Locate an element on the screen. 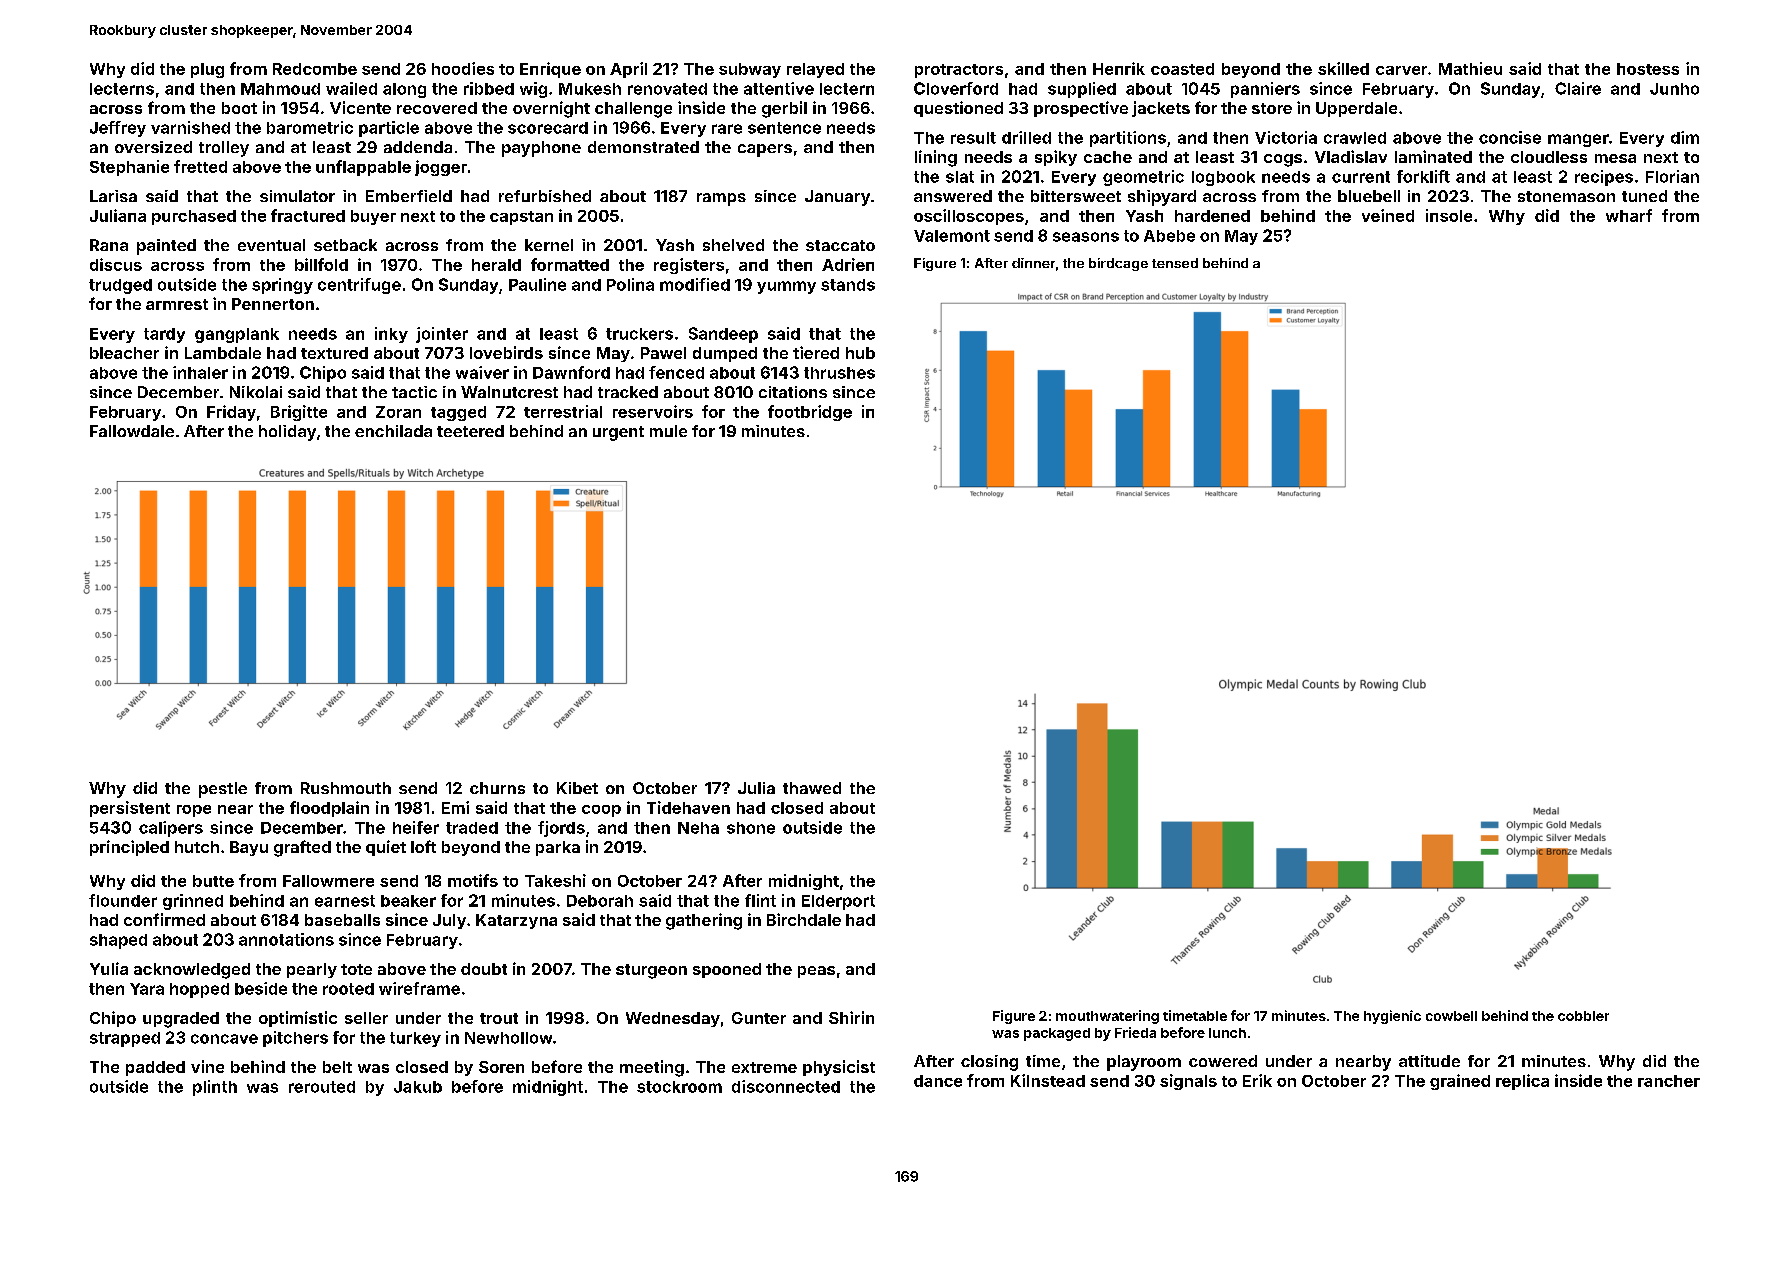  ramps is located at coordinates (721, 199).
